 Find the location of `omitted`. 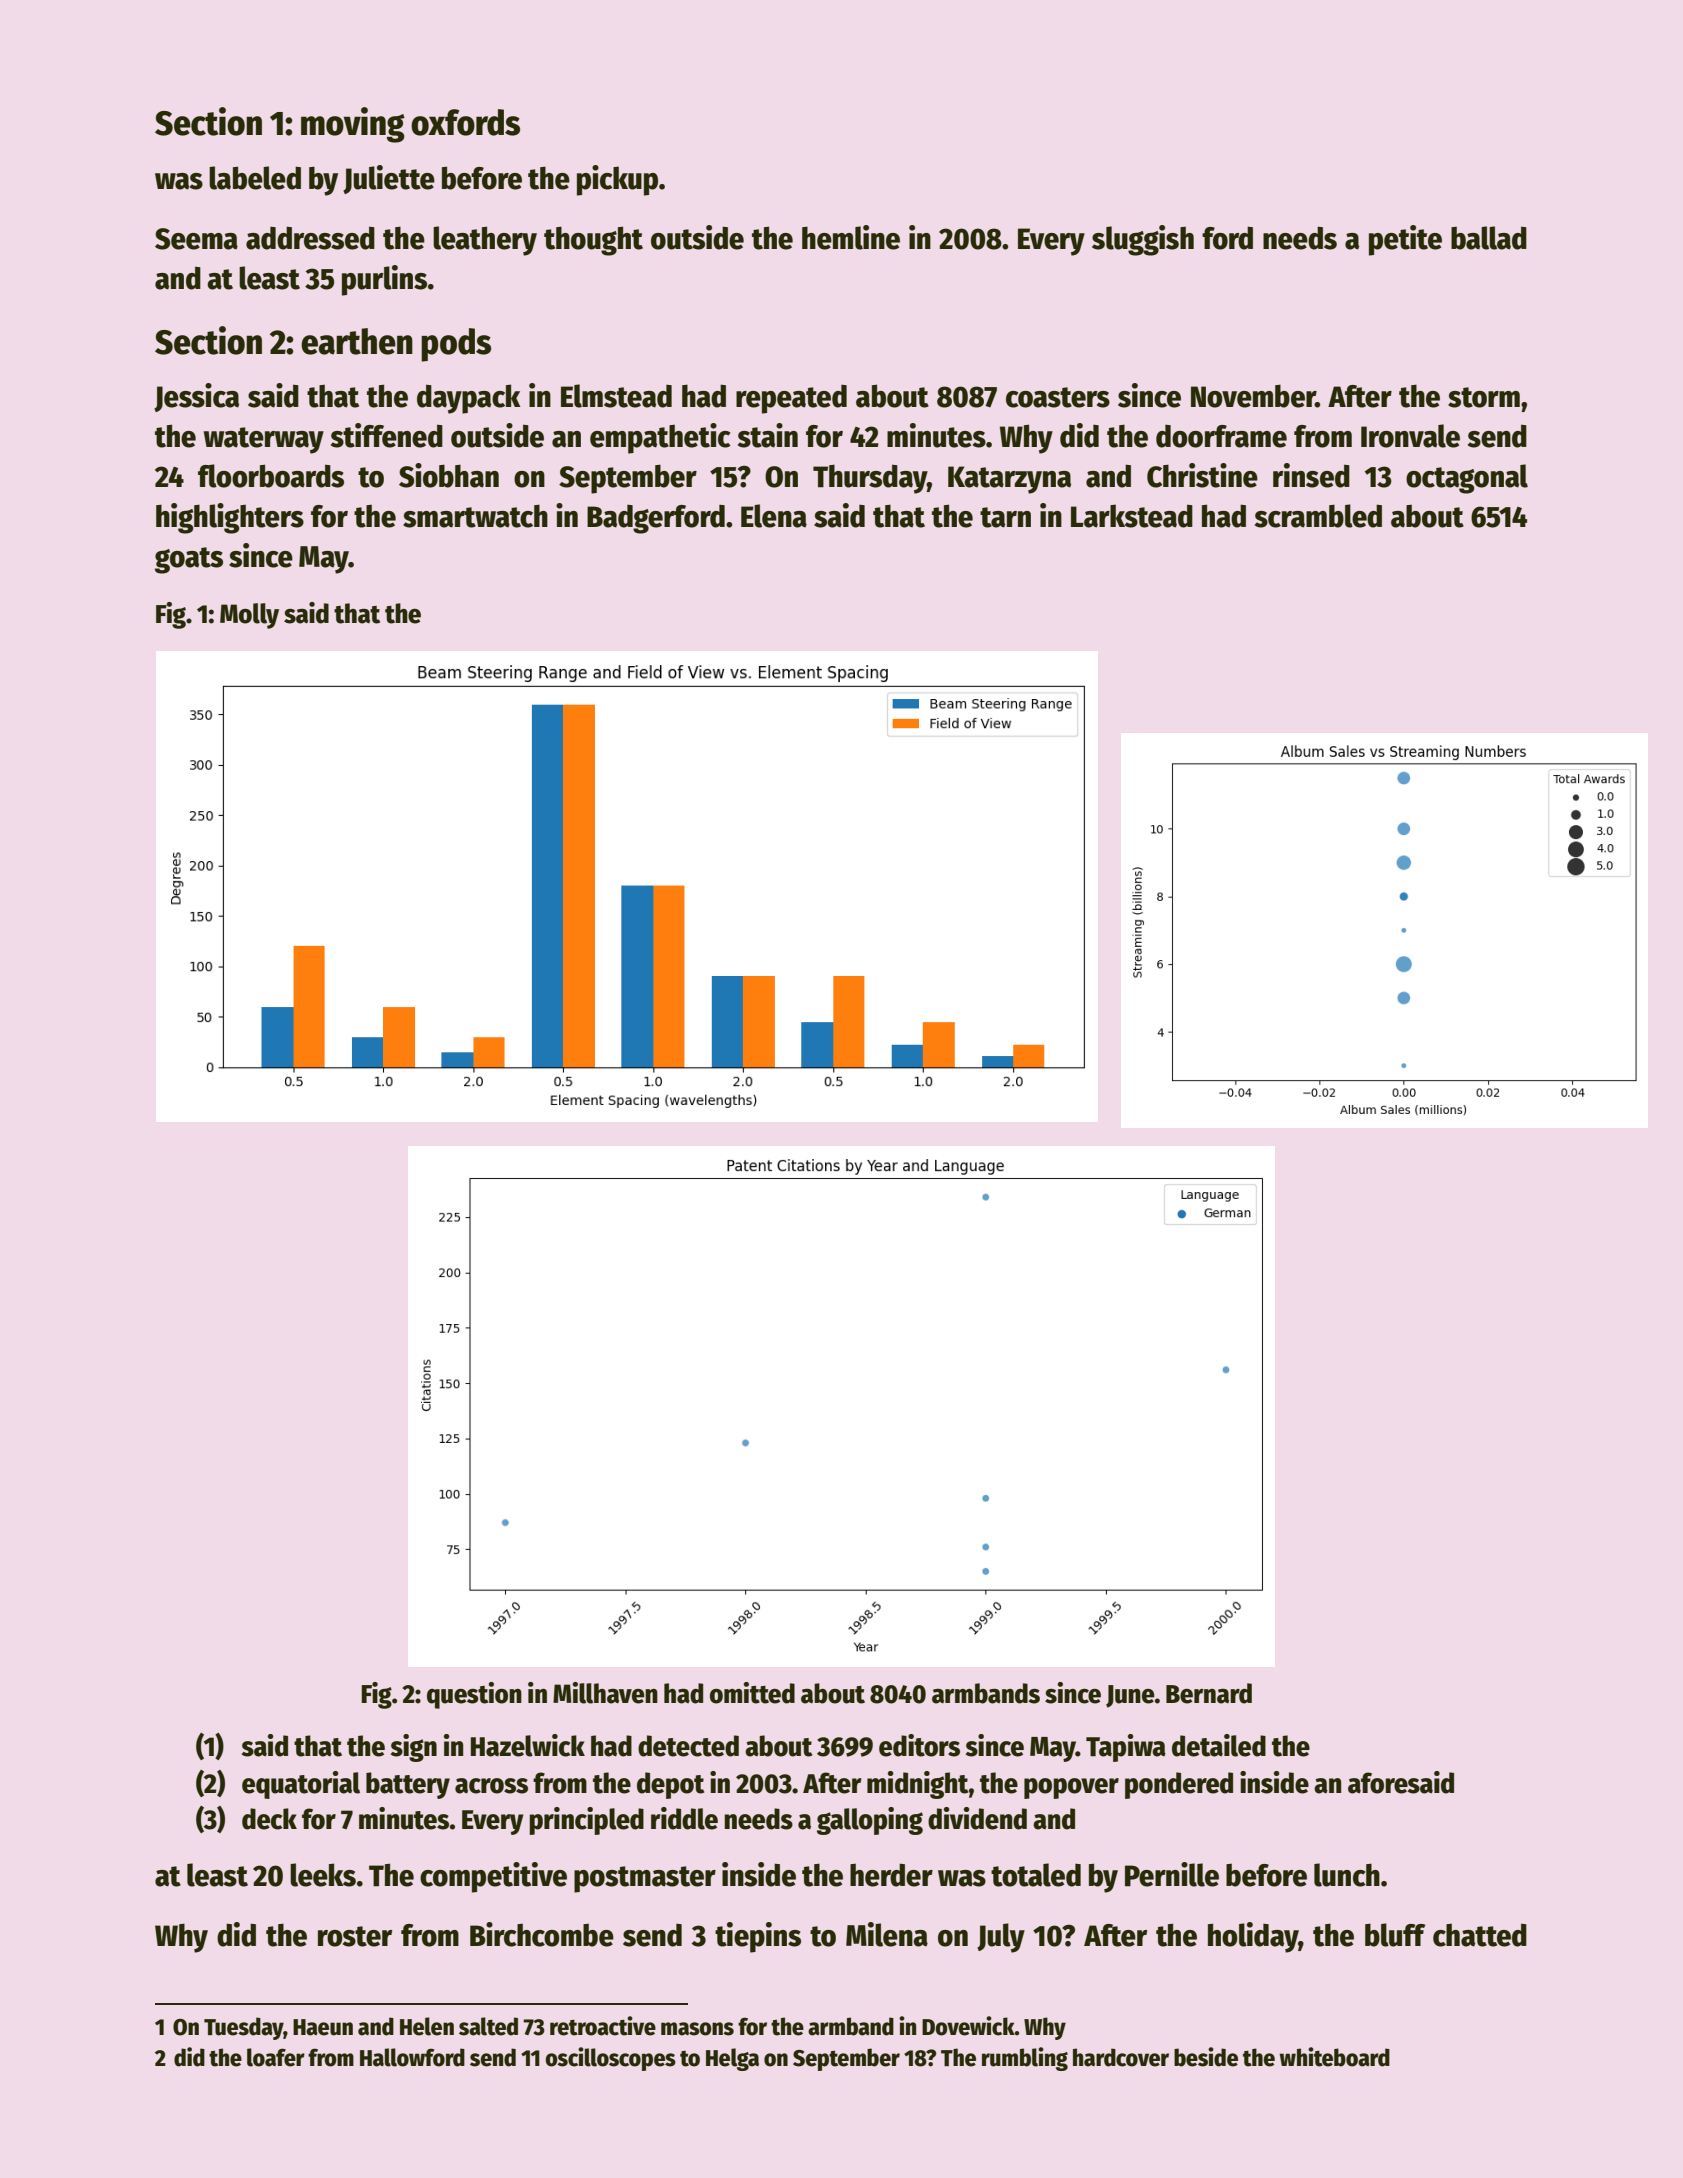

omitted is located at coordinates (752, 1693).
